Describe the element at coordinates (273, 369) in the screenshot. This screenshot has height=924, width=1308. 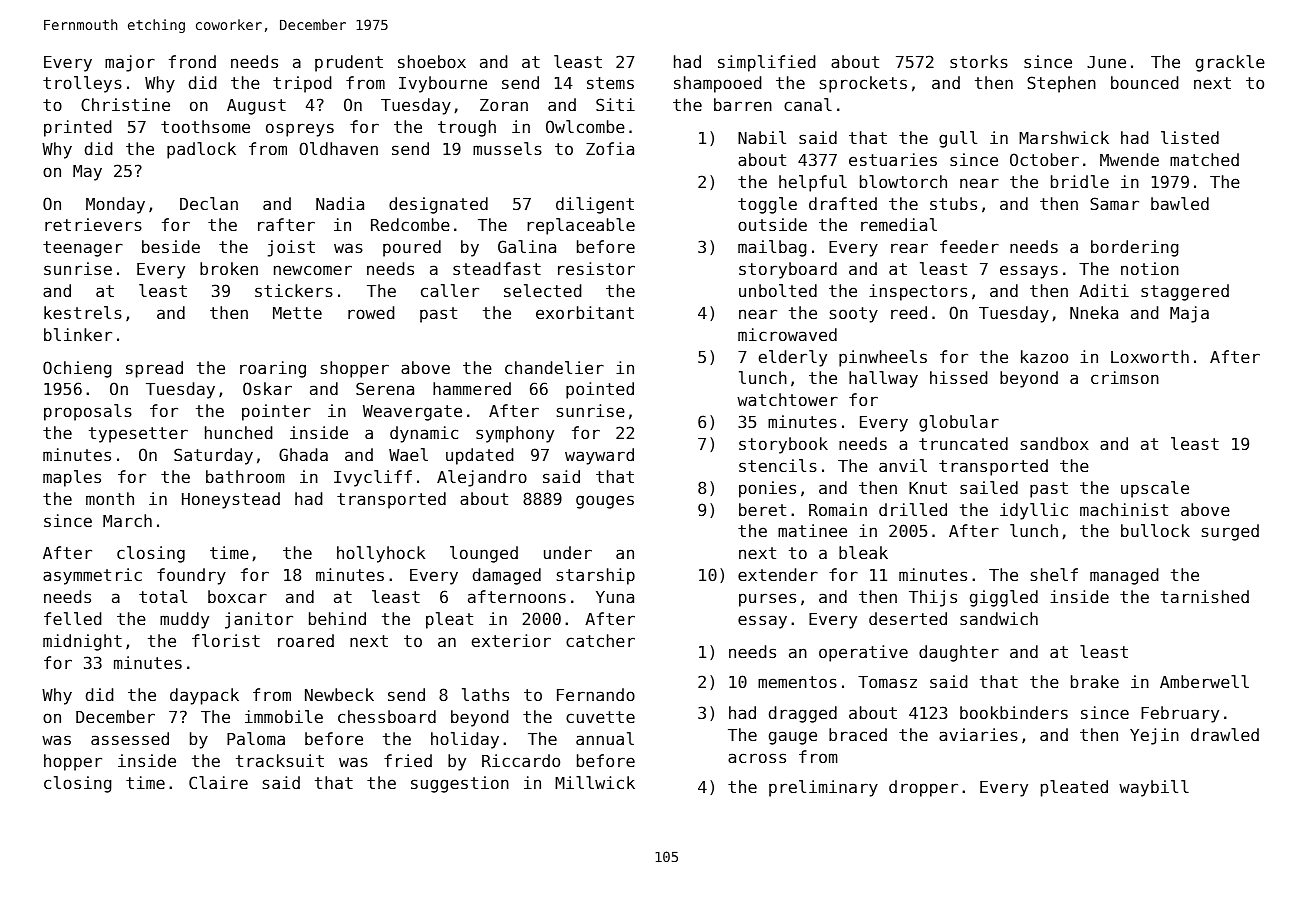
I see `roaring` at that location.
